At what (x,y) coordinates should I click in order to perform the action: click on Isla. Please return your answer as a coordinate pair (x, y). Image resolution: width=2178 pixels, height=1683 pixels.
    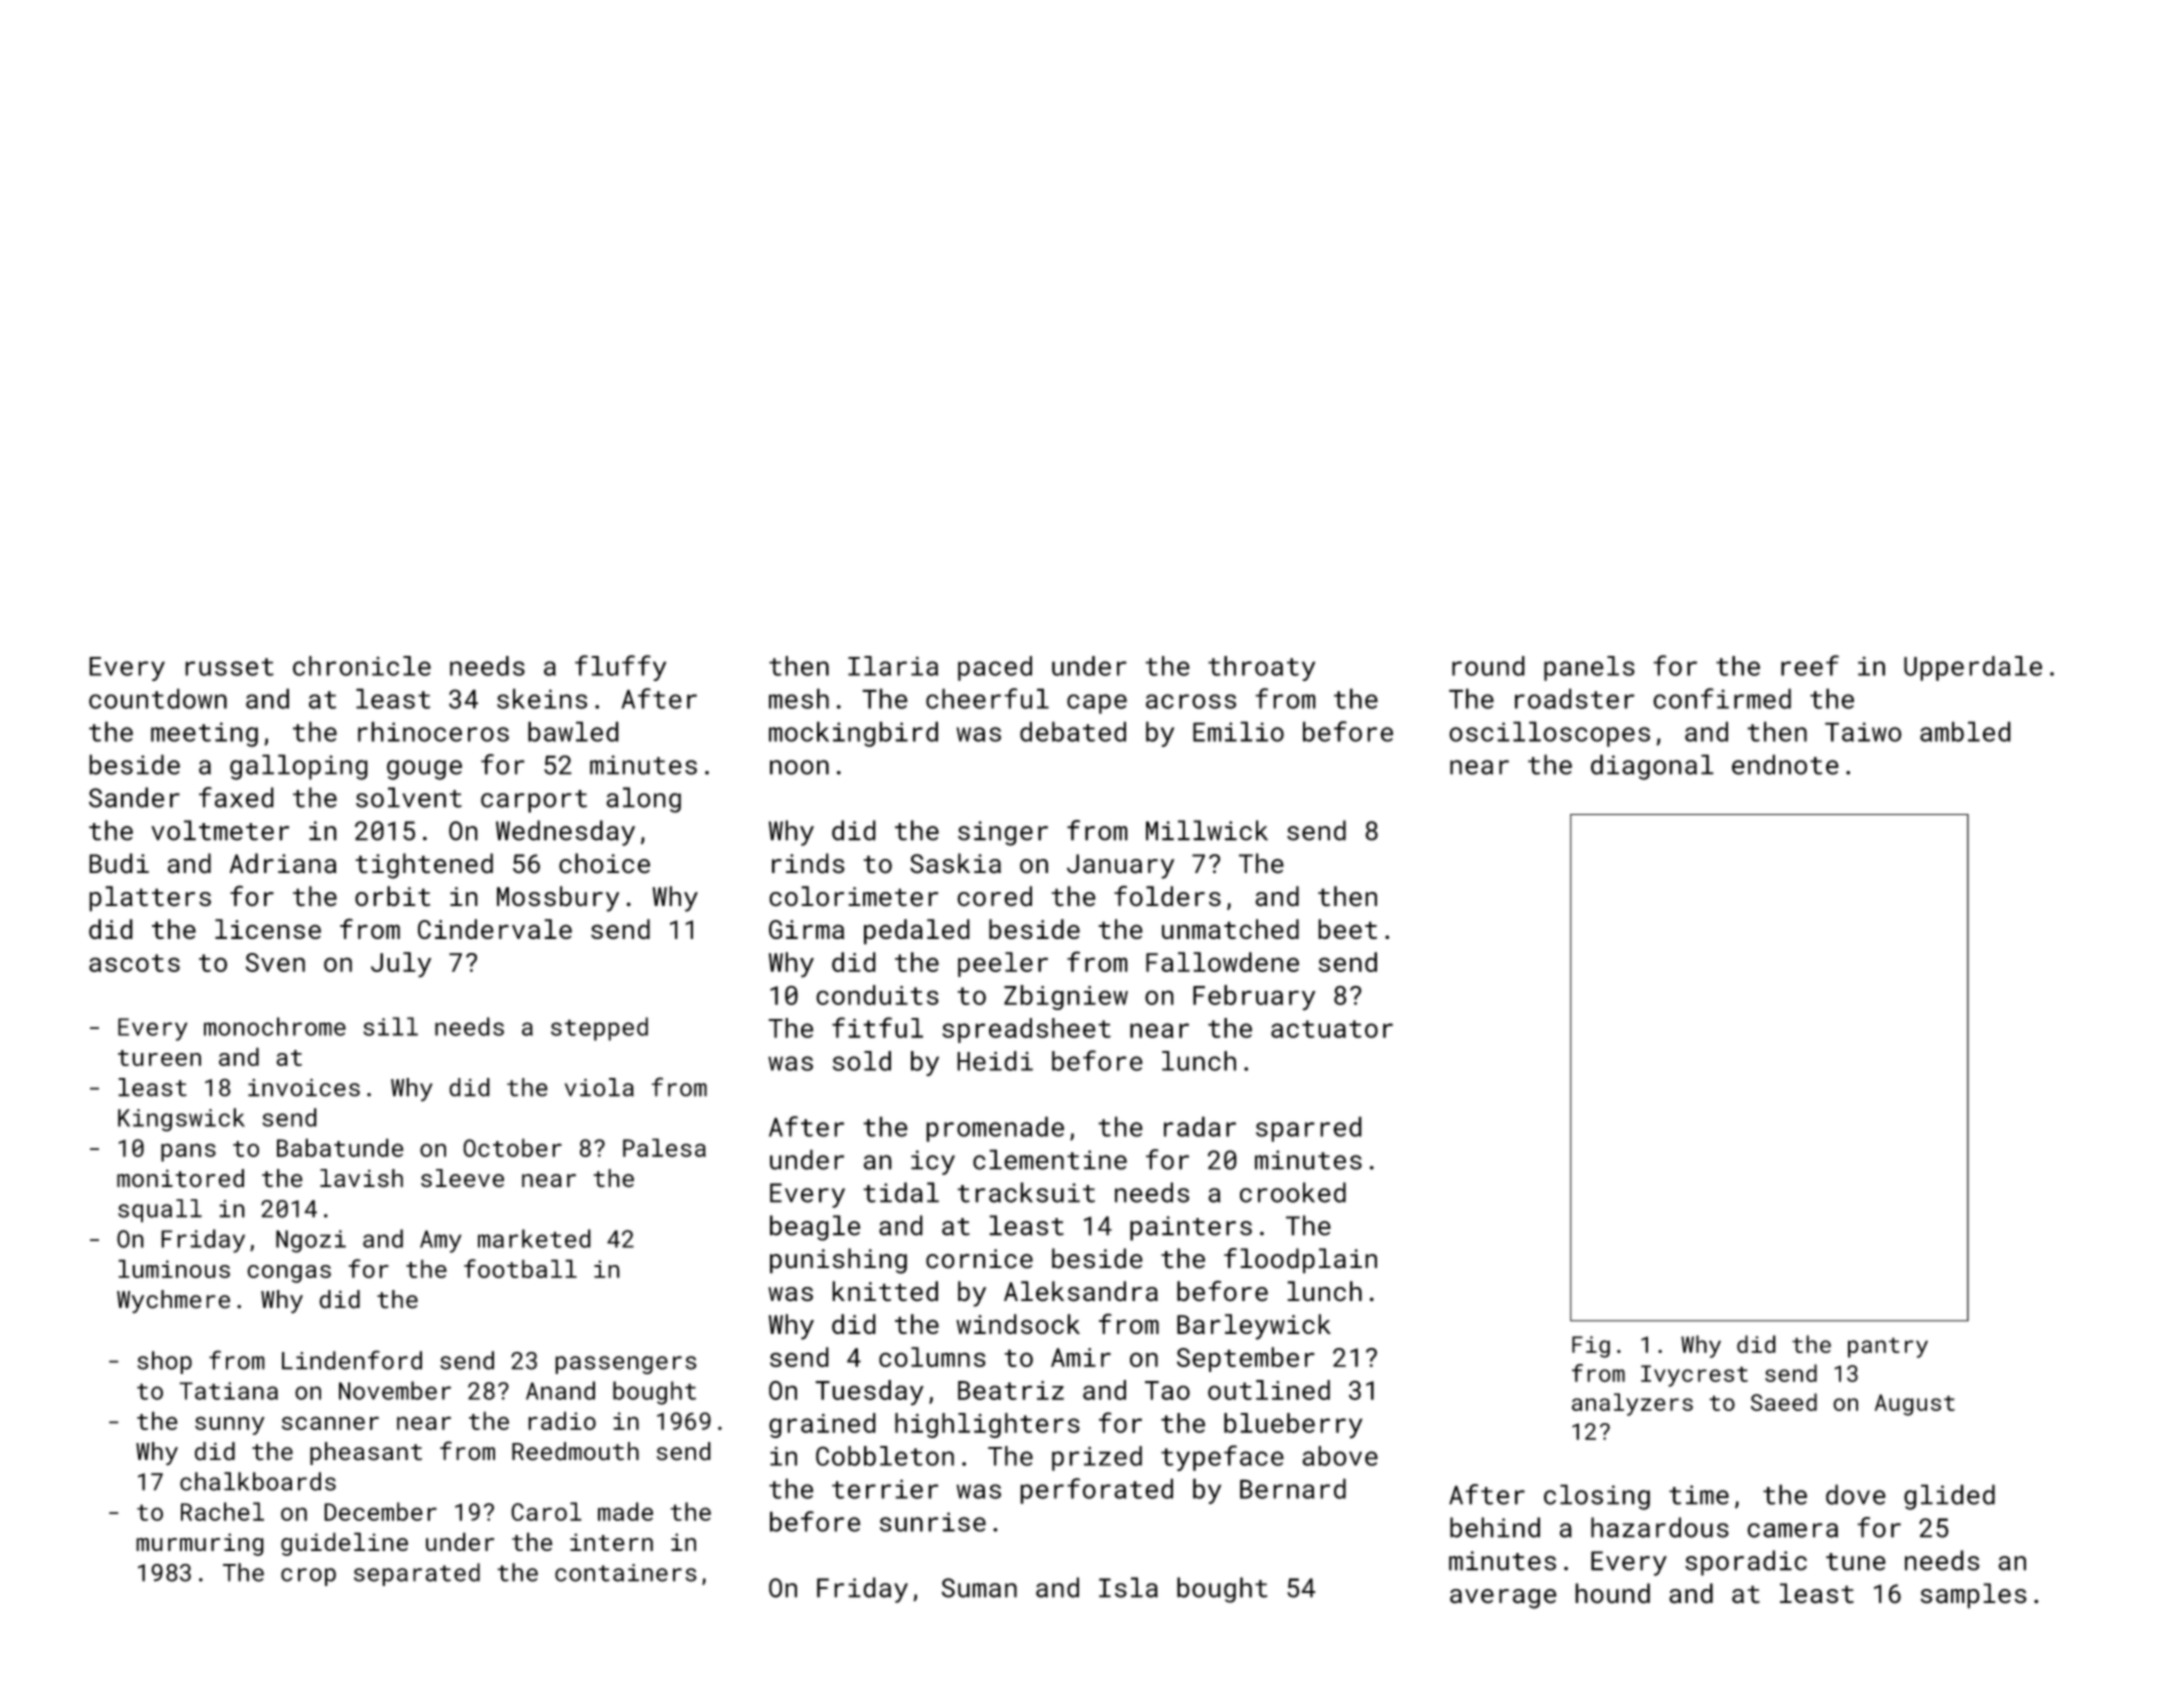
    Looking at the image, I should click on (1128, 1587).
